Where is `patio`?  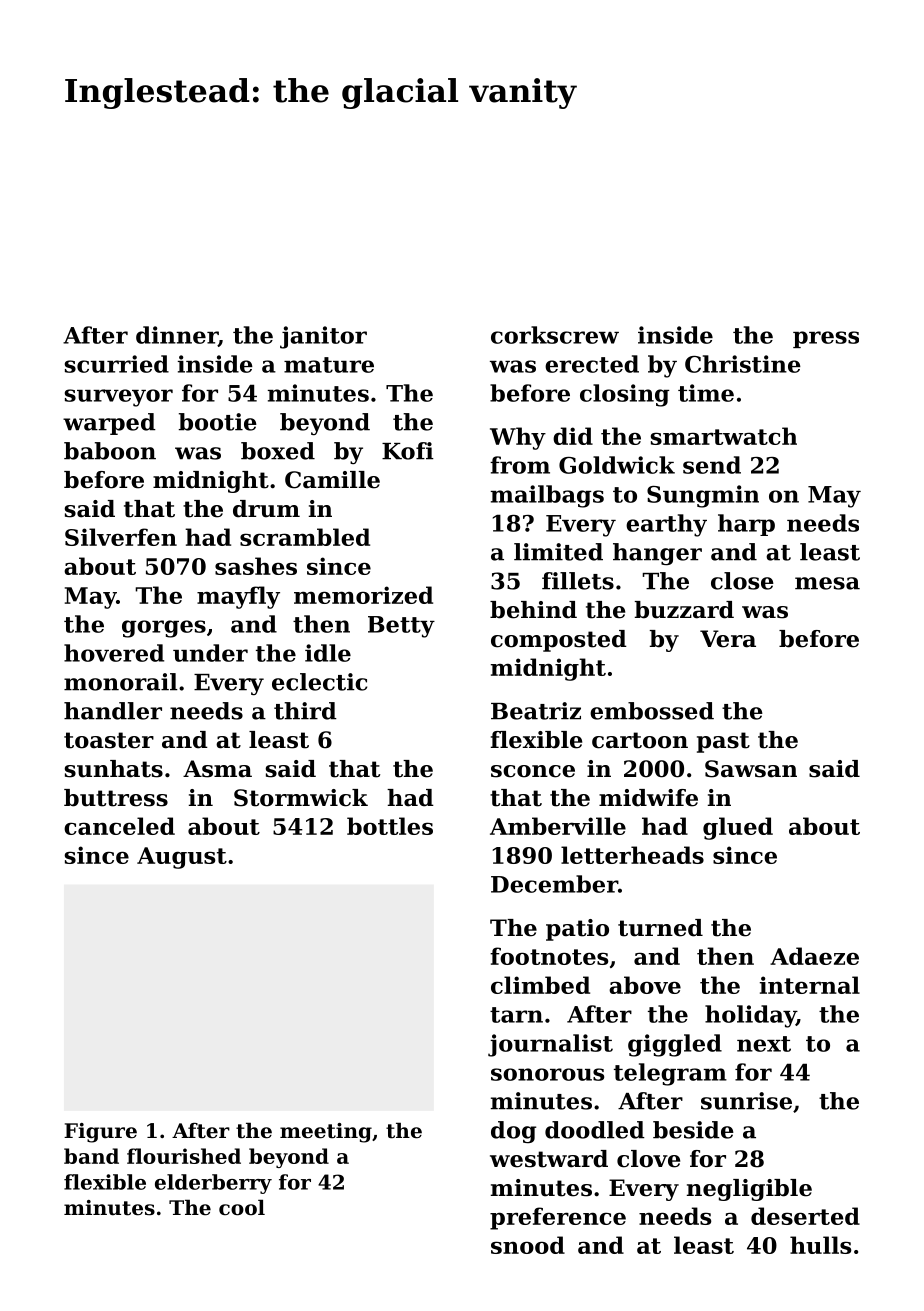
patio is located at coordinates (577, 930).
